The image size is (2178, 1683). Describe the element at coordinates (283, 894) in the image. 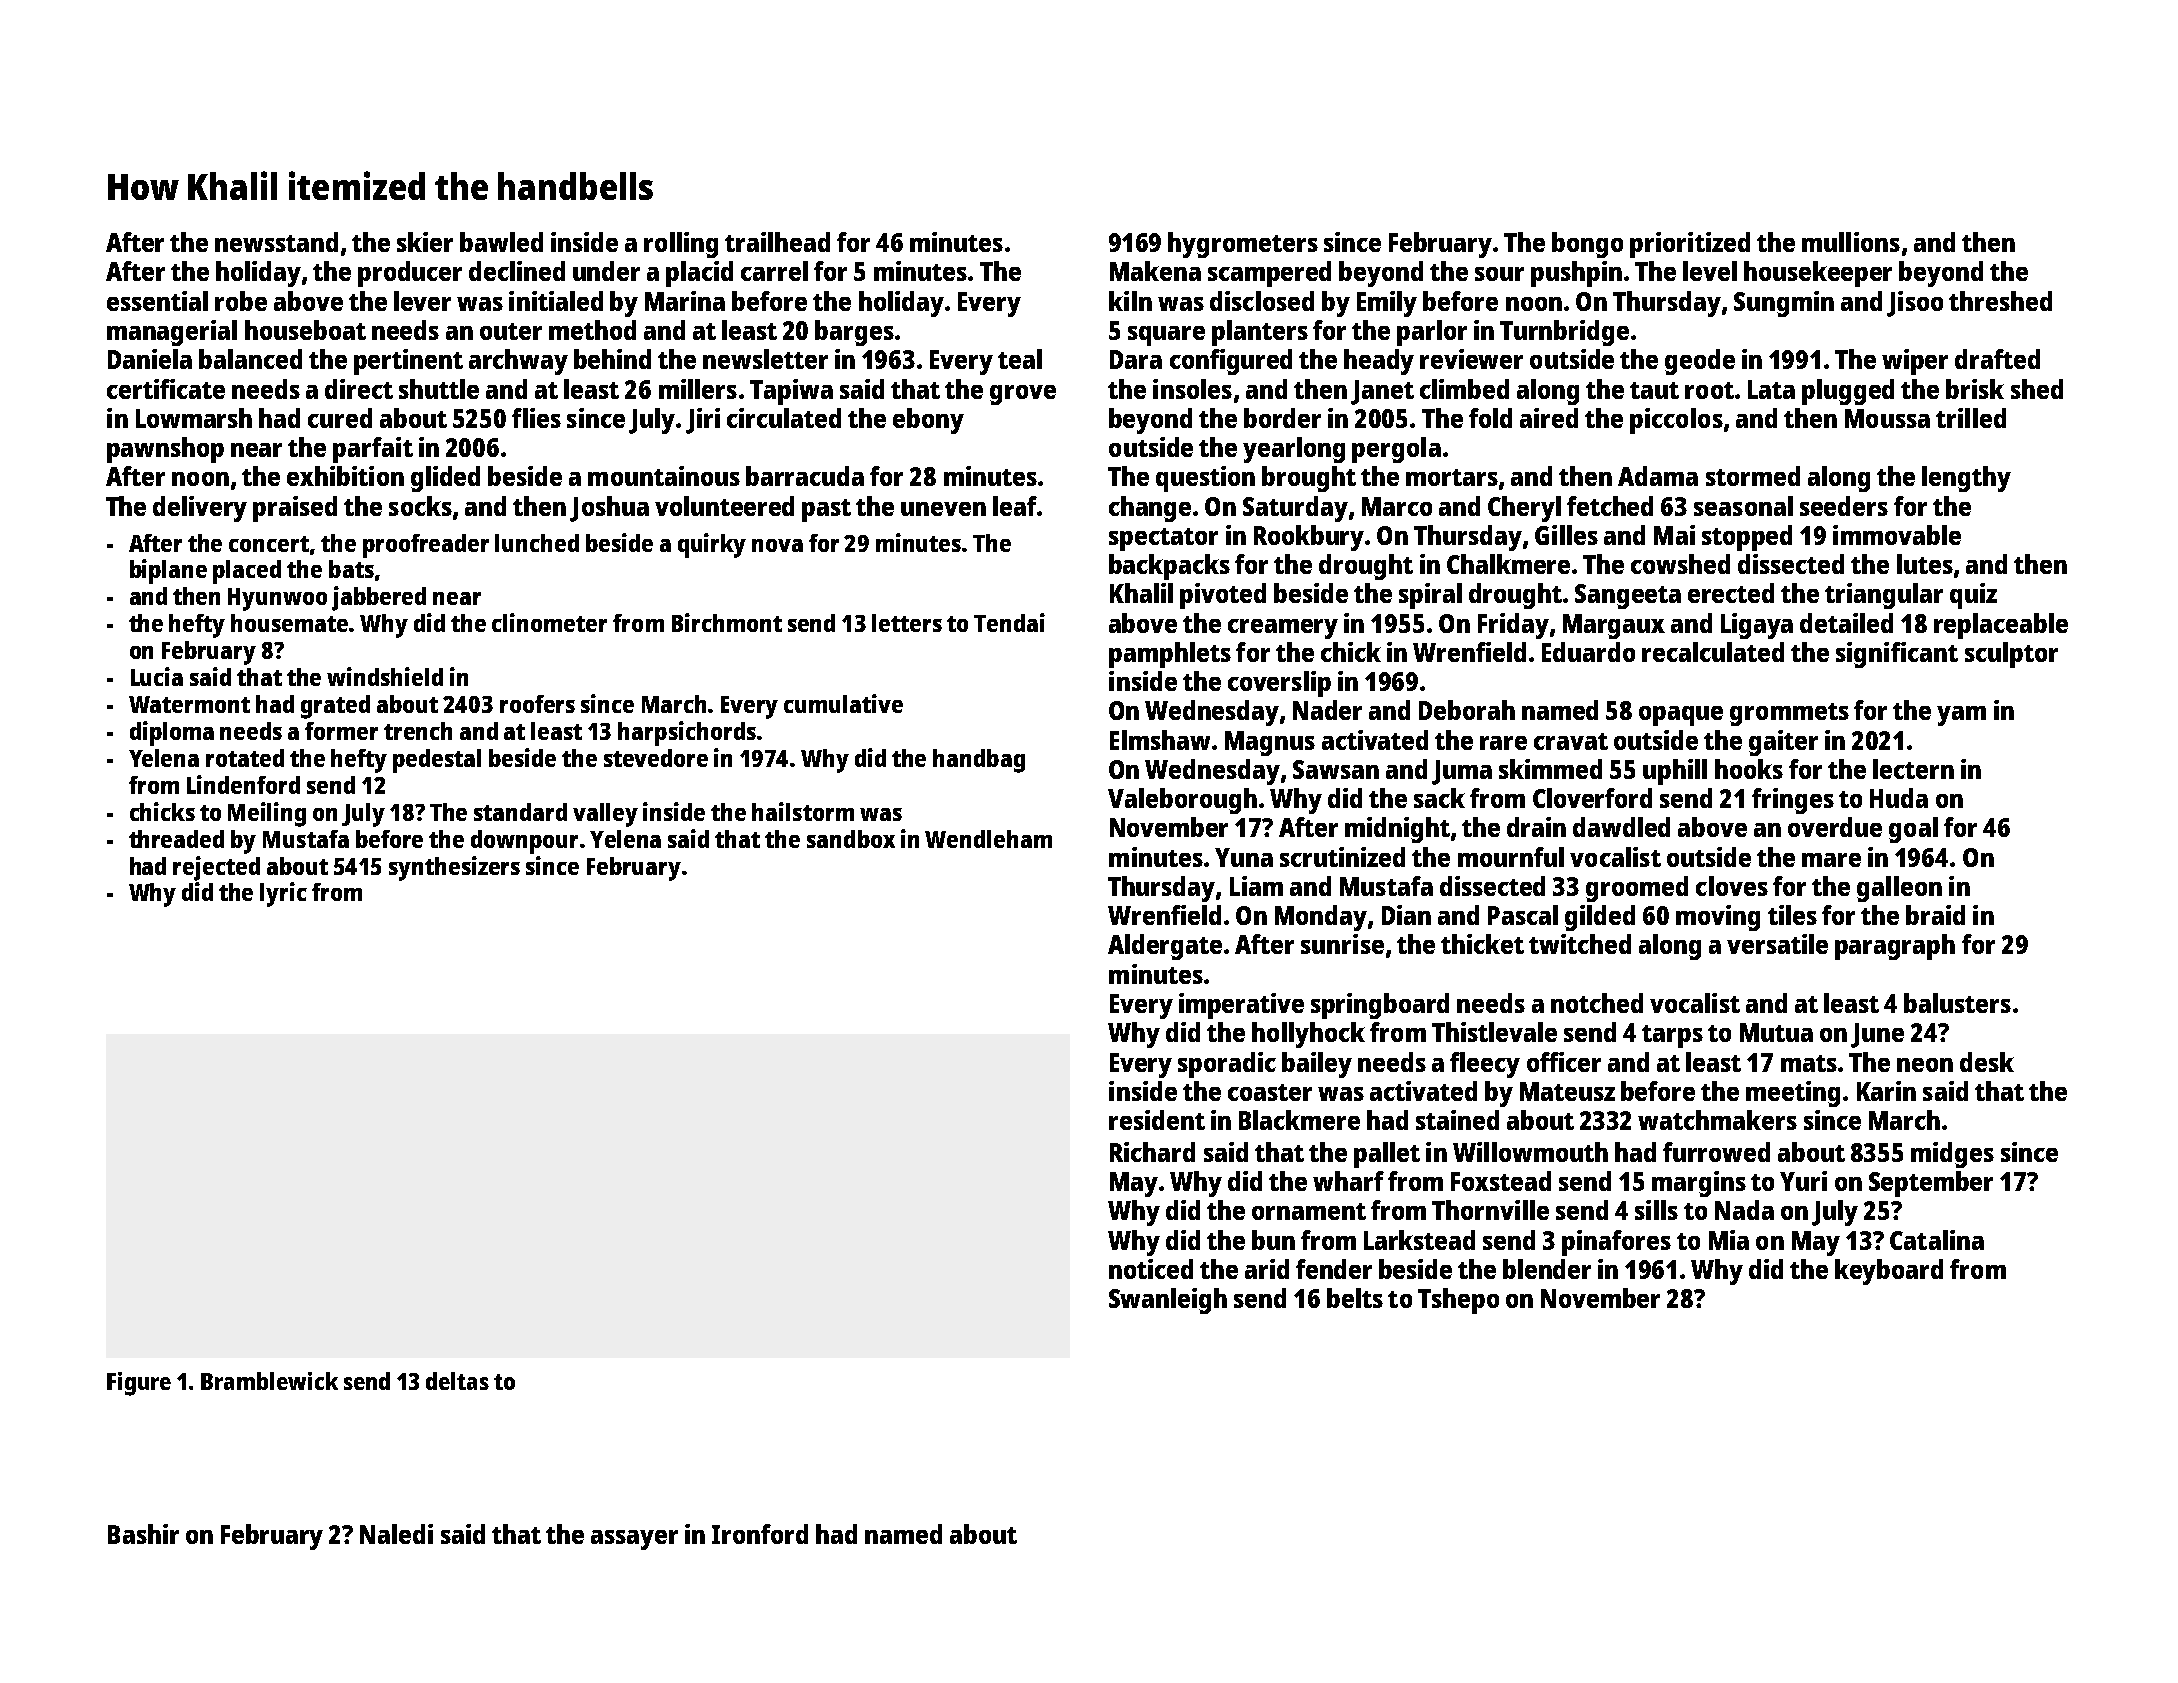

I see `lyric` at that location.
